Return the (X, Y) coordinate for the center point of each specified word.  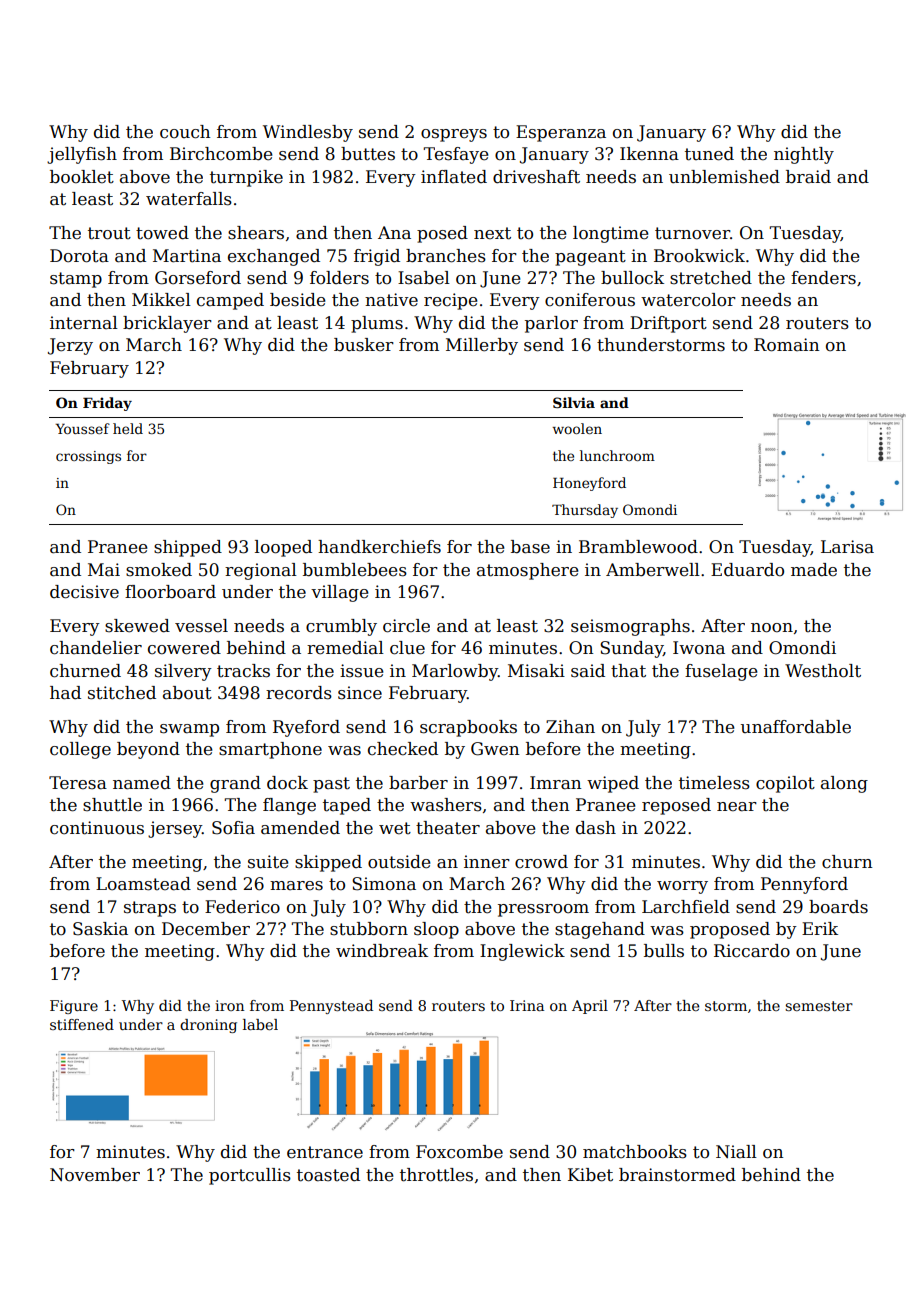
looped (283, 548)
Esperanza (561, 133)
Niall (736, 1152)
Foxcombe (459, 1152)
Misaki (536, 671)
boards (838, 907)
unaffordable (796, 727)
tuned (709, 154)
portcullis (250, 1176)
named (142, 783)
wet (395, 828)
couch (185, 132)
